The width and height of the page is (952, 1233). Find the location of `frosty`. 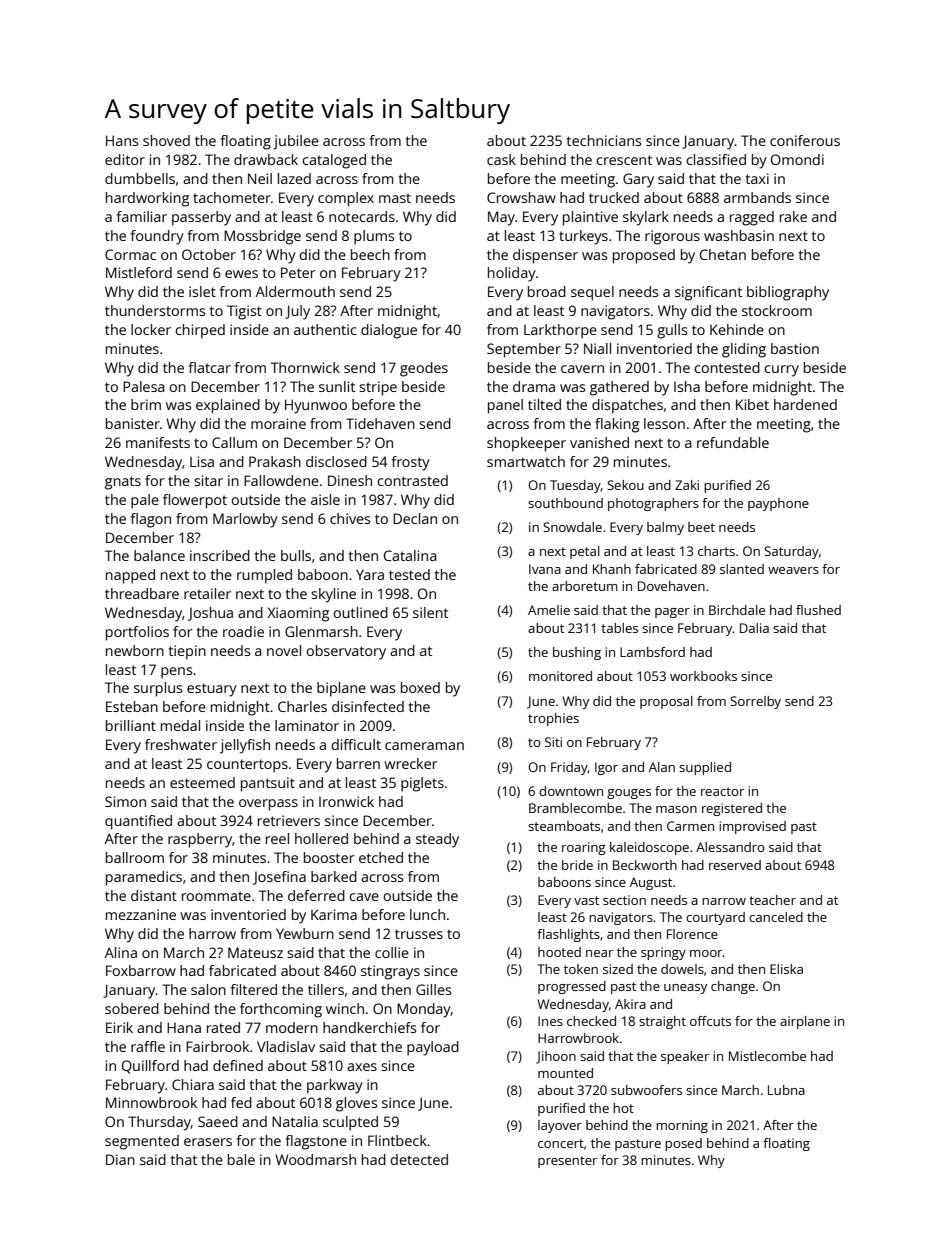

frosty is located at coordinates (411, 463).
